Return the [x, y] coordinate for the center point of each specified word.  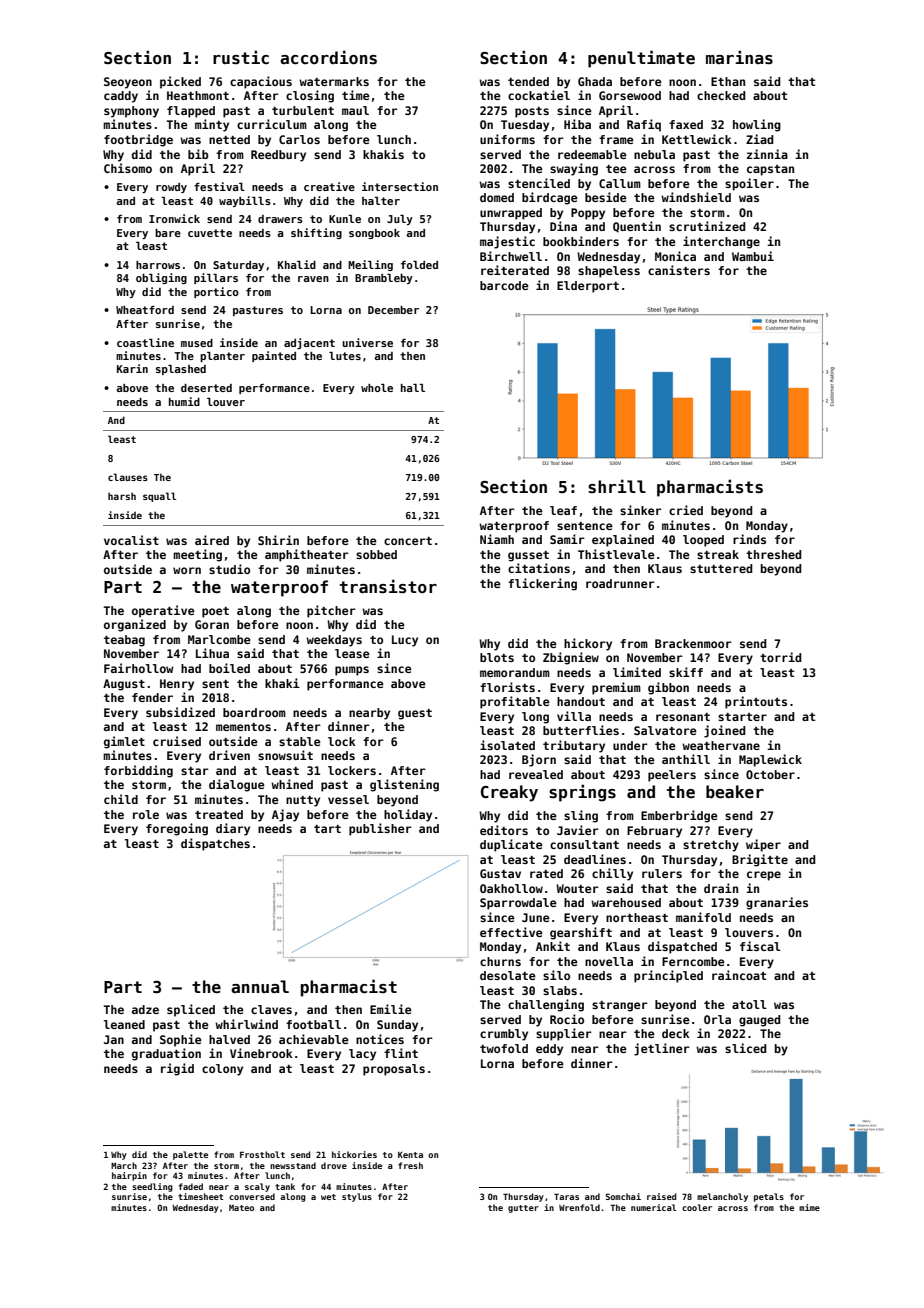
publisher [380, 829]
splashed [181, 370]
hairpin [129, 1176]
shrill [617, 486]
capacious [261, 82]
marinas [739, 57]
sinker [641, 510]
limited [637, 672]
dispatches [215, 844]
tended [528, 81]
